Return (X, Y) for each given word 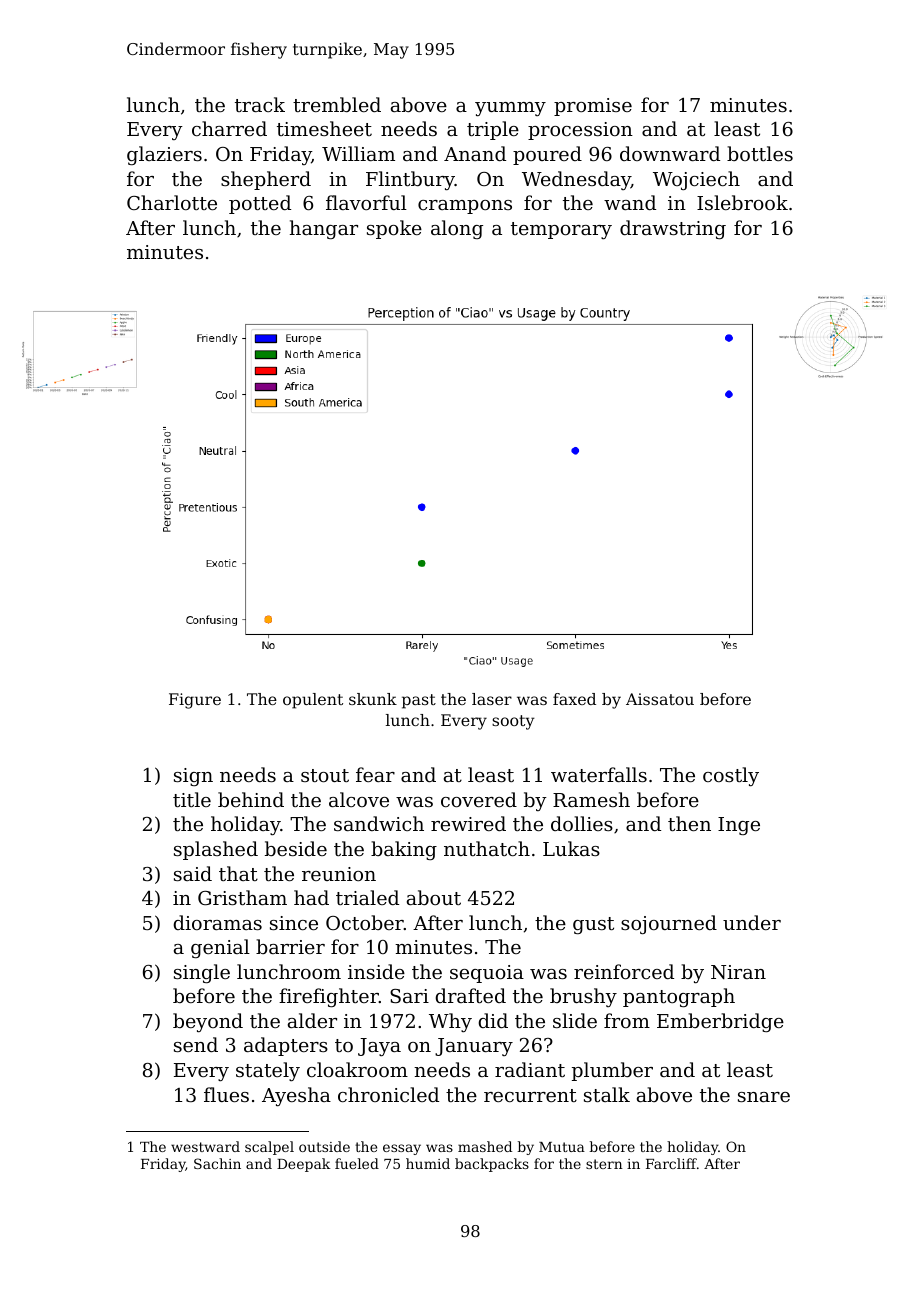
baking (404, 850)
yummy (510, 109)
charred (229, 128)
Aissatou (660, 699)
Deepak (303, 1165)
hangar (324, 229)
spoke (394, 229)
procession (580, 131)
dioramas (217, 922)
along (457, 229)
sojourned (669, 924)
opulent (313, 701)
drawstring (673, 229)
